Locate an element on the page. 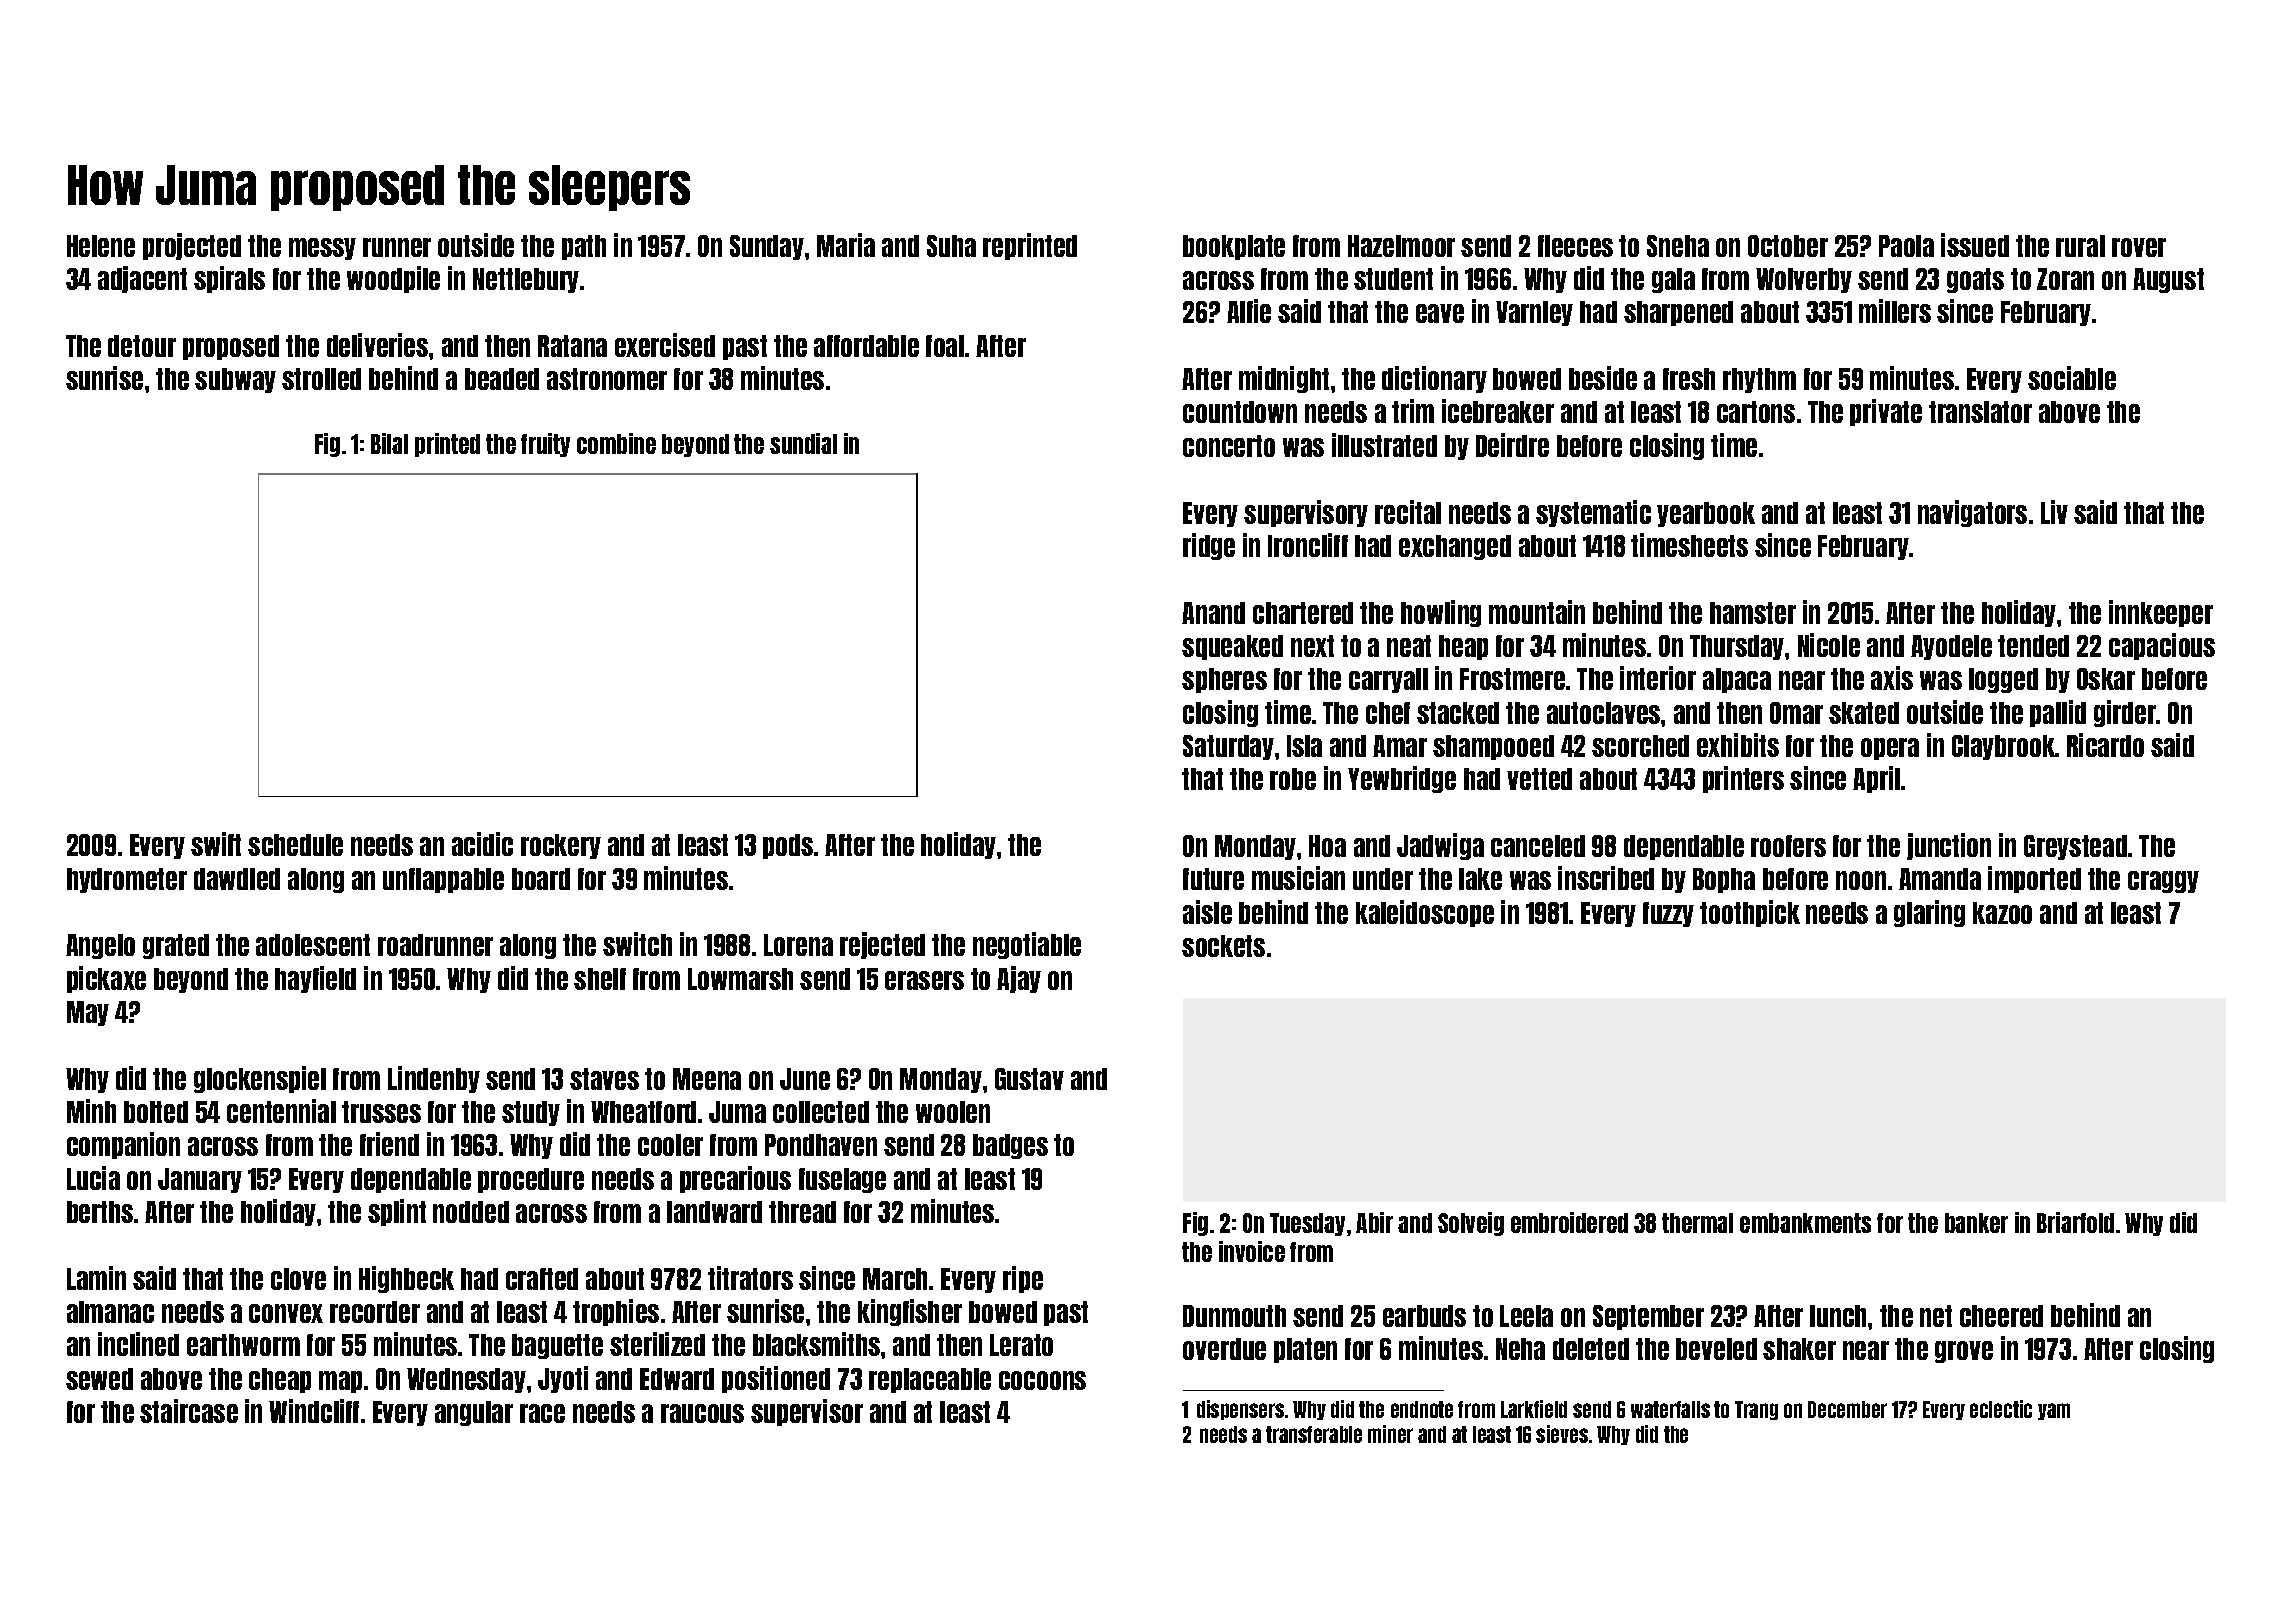  navigators is located at coordinates (1972, 513).
